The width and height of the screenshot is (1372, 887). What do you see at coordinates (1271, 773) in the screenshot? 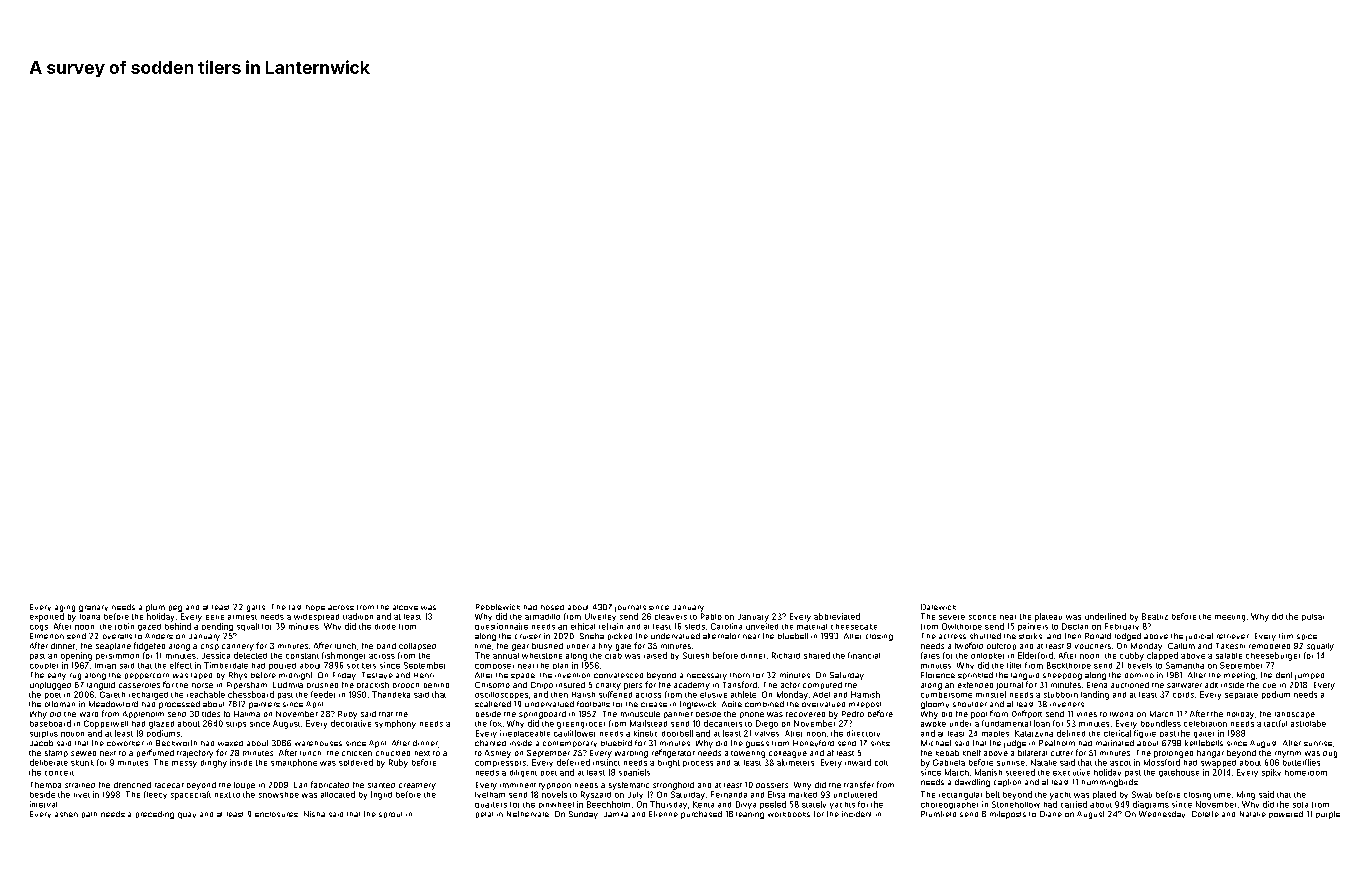
I see `spiky` at bounding box center [1271, 773].
